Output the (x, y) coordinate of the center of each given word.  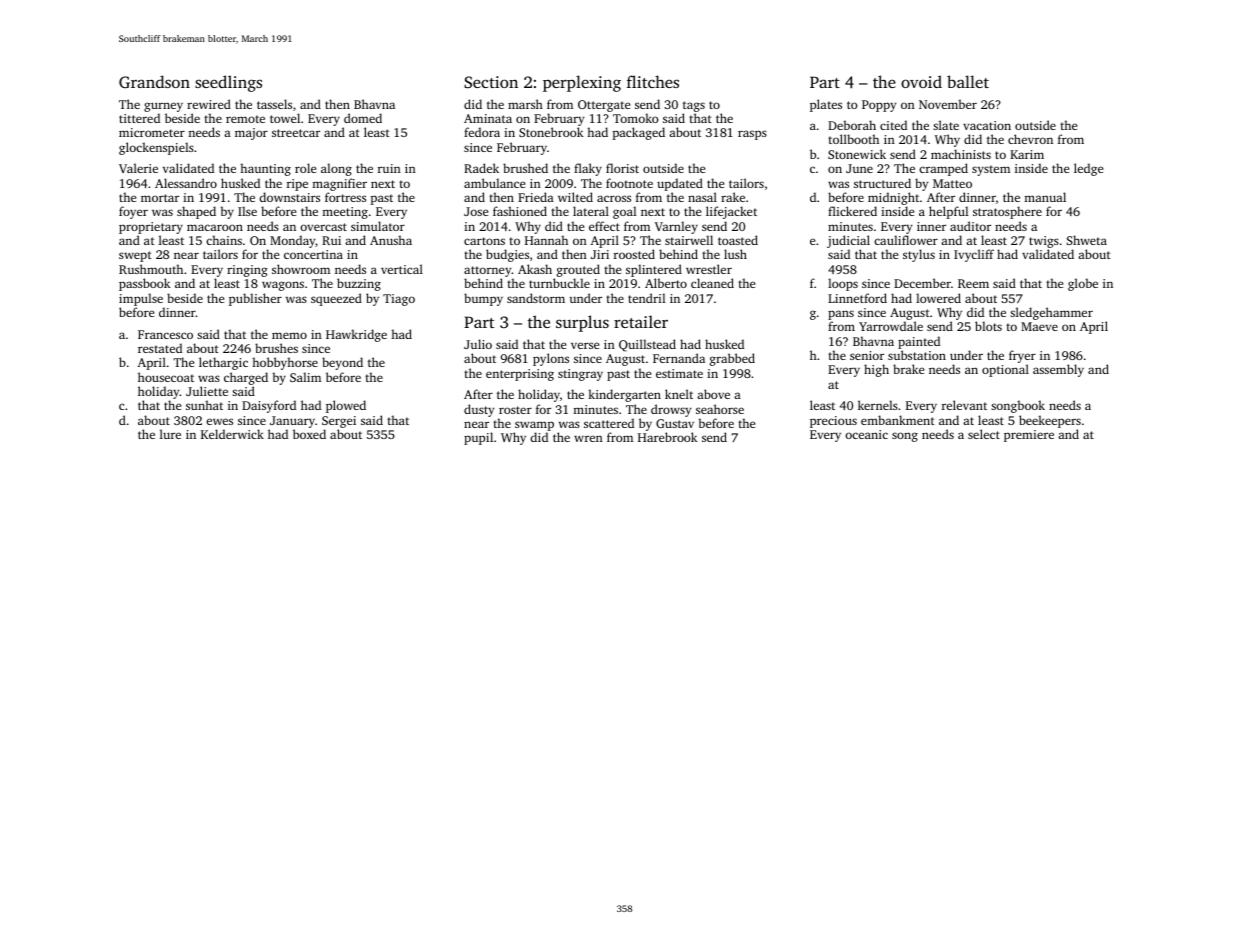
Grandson (154, 82)
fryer (1022, 356)
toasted (738, 240)
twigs (1044, 243)
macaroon (215, 227)
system (991, 170)
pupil (478, 438)
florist (622, 168)
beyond (342, 363)
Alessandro (186, 183)
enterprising (520, 375)
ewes (219, 421)
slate (946, 125)
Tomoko (636, 118)
